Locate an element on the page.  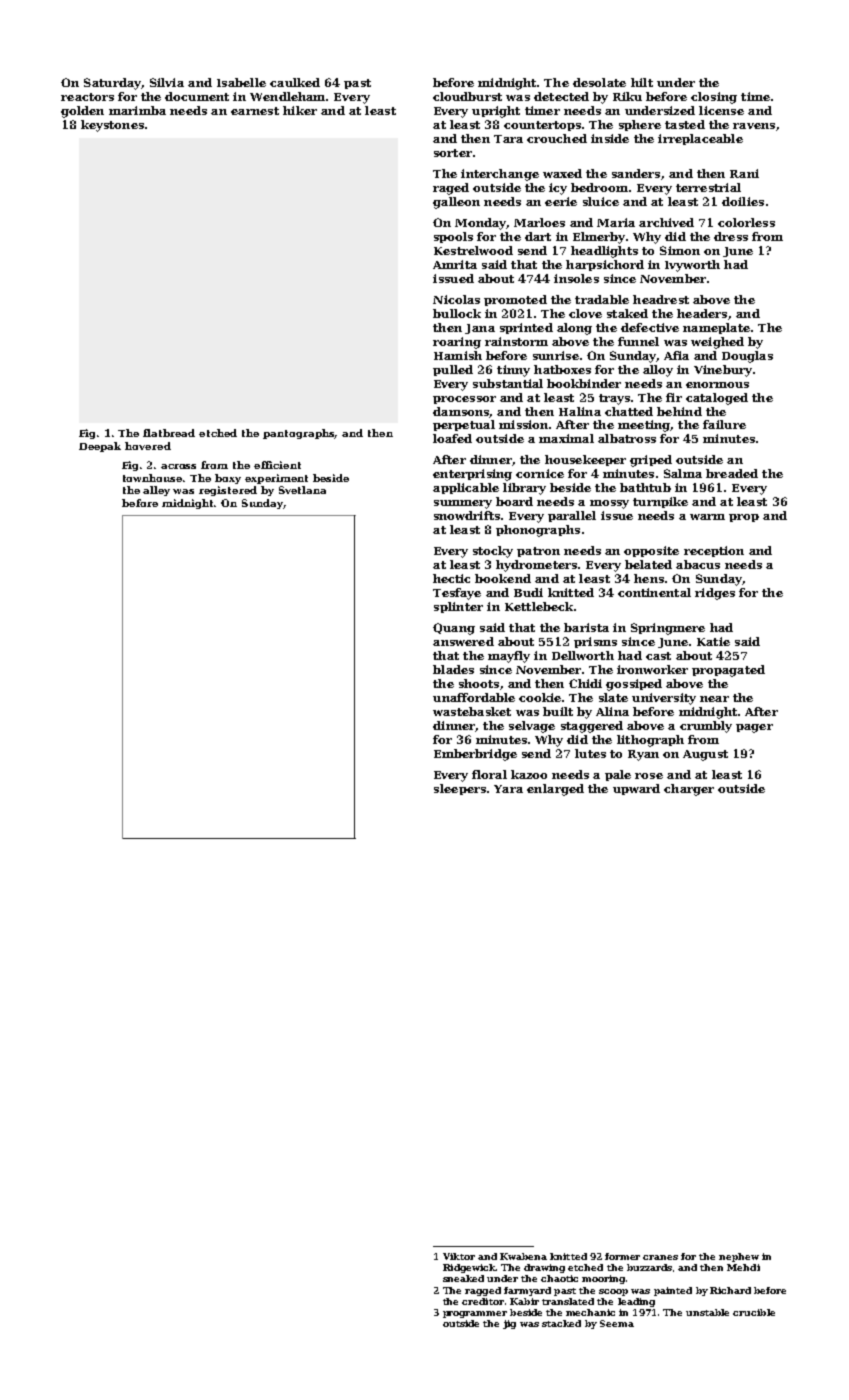
snowdrifts is located at coordinates (467, 515).
